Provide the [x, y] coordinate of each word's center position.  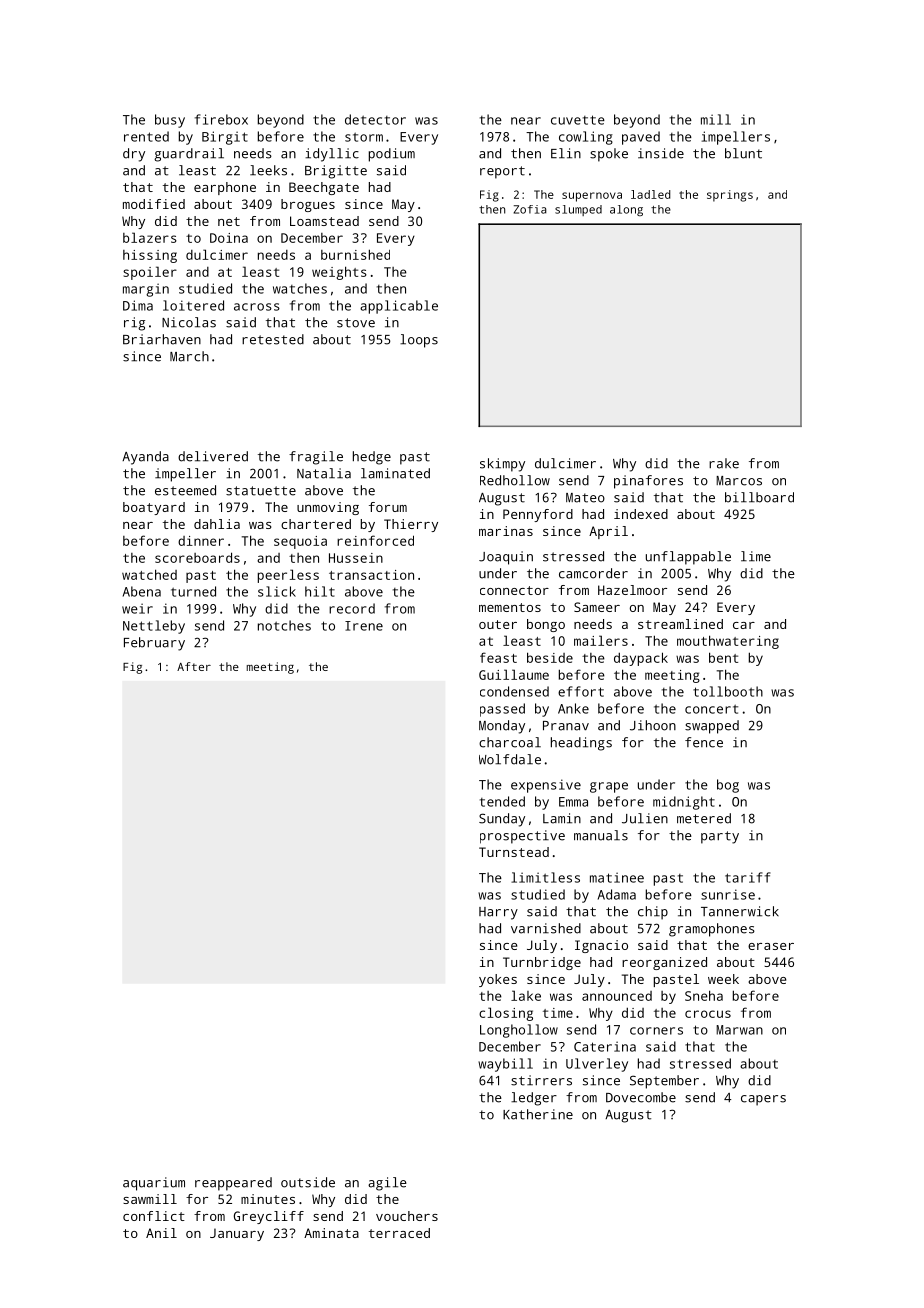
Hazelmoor [632, 590]
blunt [743, 153]
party [720, 837]
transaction [371, 575]
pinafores [648, 482]
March [189, 356]
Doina [229, 238]
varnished [546, 928]
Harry [498, 913]
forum [388, 507]
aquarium [154, 1184]
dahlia [217, 524]
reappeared [233, 1184]
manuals [601, 835]
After [194, 666]
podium [392, 155]
